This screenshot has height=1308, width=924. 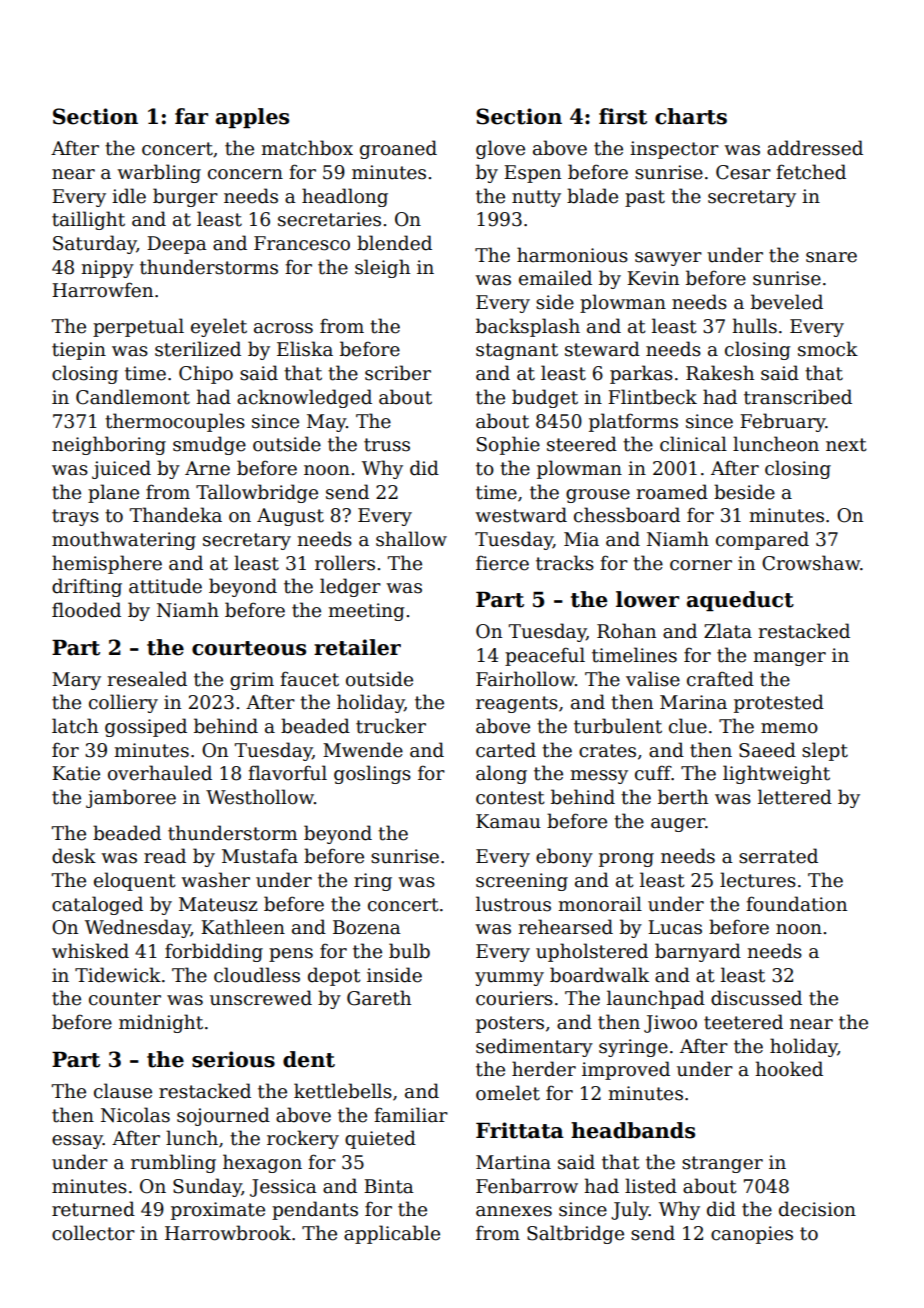 What do you see at coordinates (176, 515) in the screenshot?
I see `Thandeka` at bounding box center [176, 515].
